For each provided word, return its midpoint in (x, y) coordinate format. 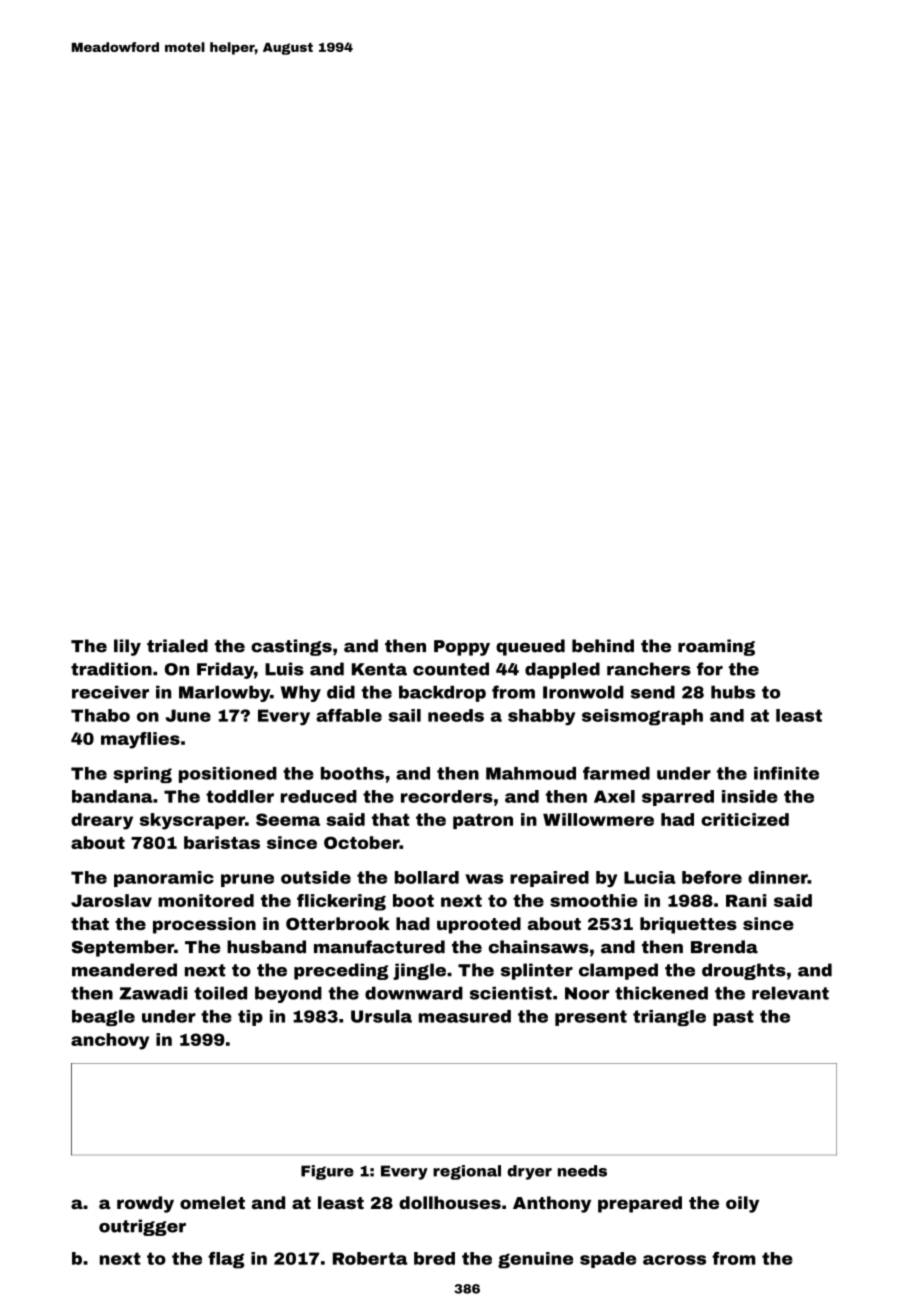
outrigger (142, 1227)
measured (465, 1016)
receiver (110, 692)
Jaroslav (111, 900)
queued (530, 647)
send (653, 692)
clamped (618, 971)
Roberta (370, 1258)
